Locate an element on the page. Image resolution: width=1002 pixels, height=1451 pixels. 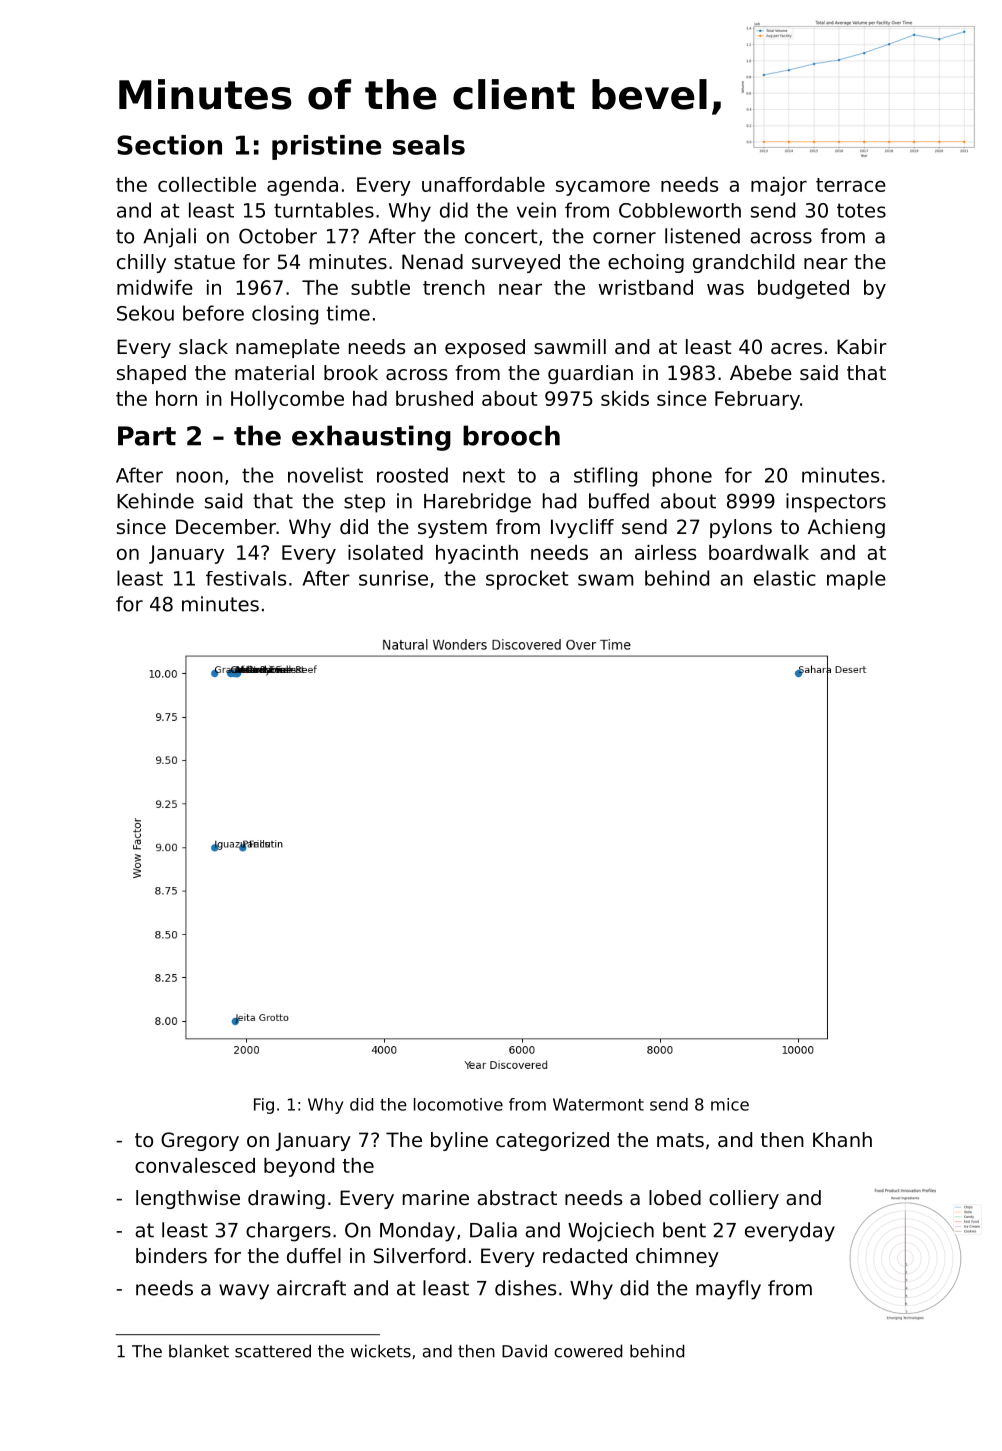
Khanh is located at coordinates (842, 1140).
